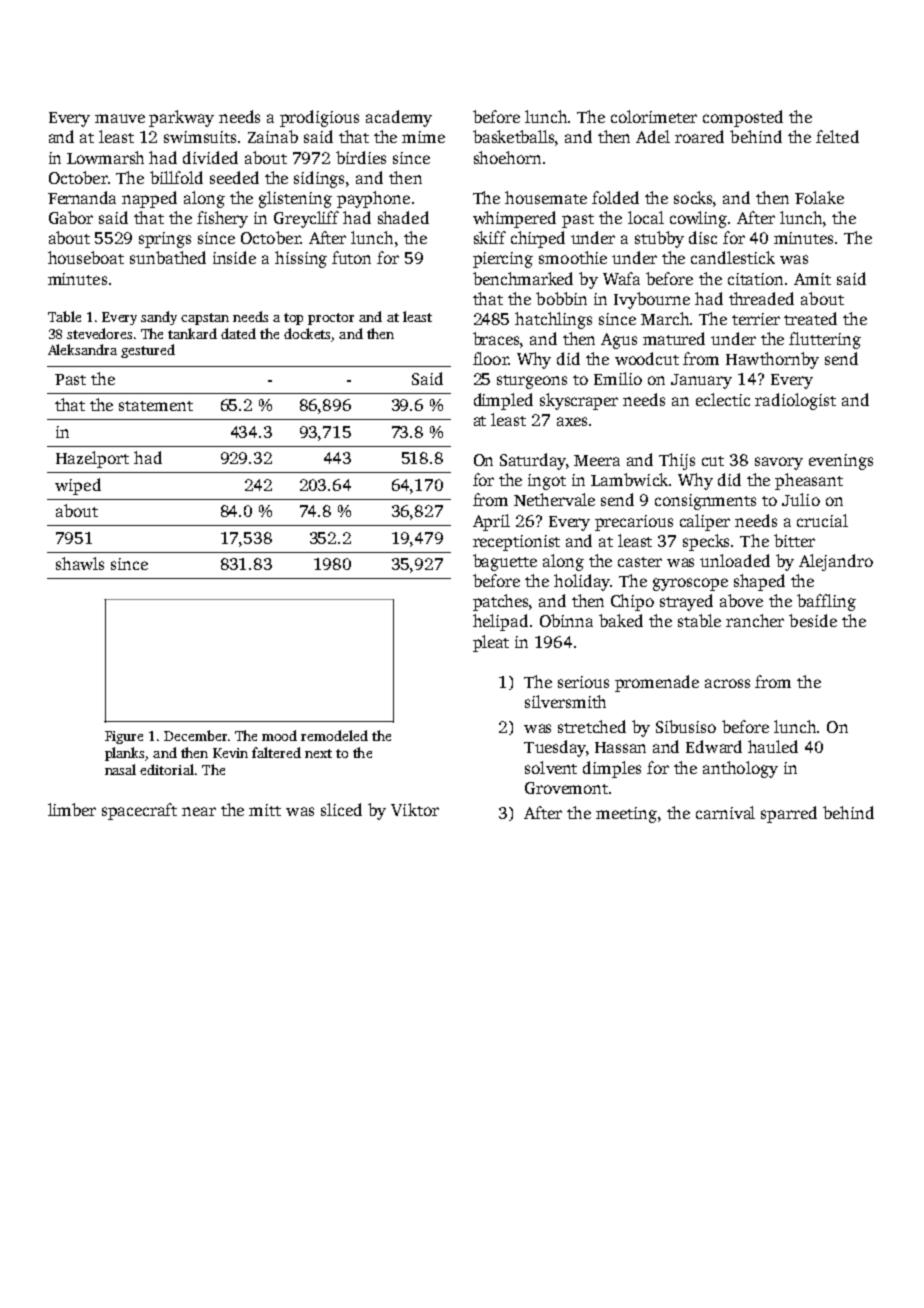  I want to click on dated, so click(238, 333).
